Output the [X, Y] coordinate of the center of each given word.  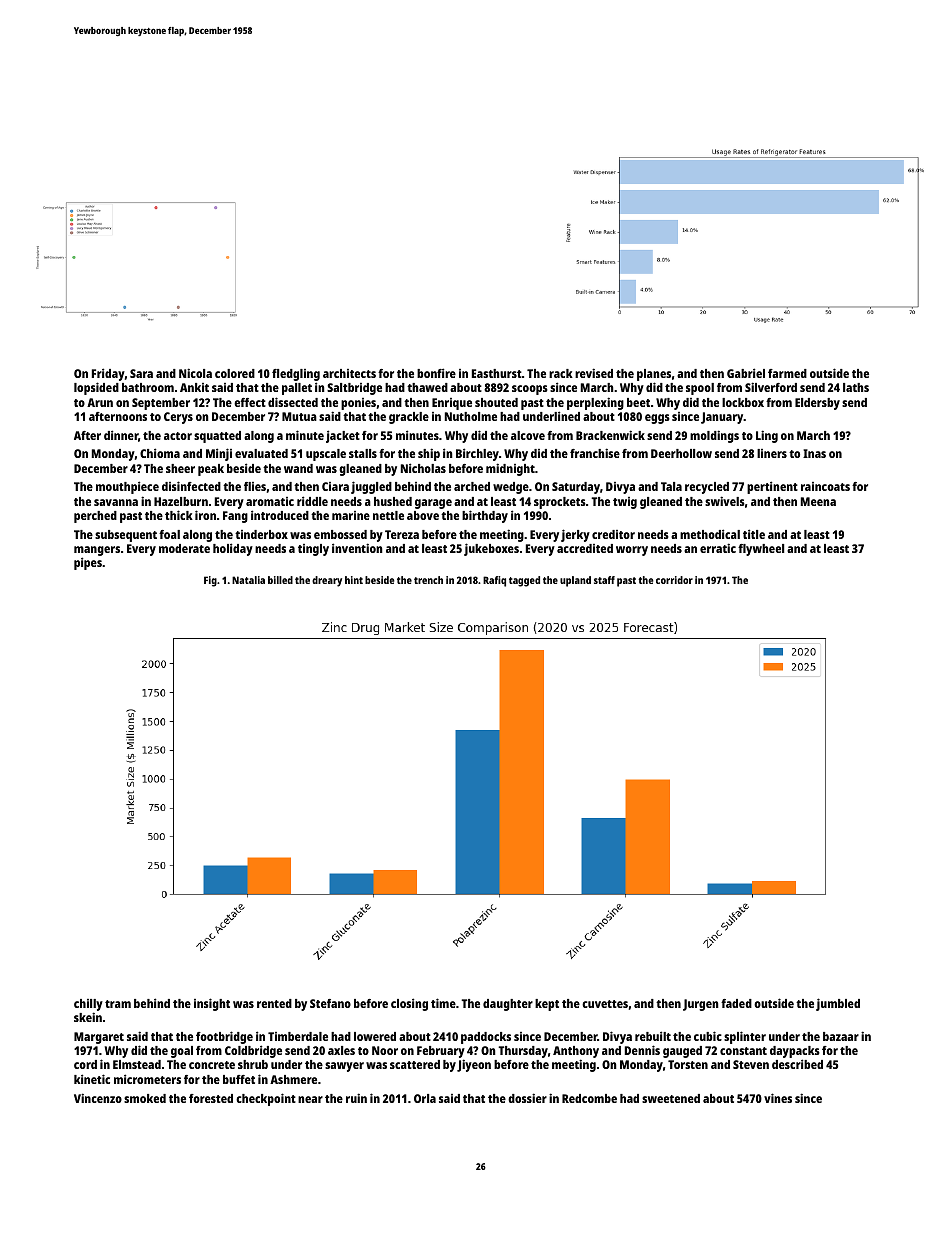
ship [429, 454]
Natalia [248, 580]
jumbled [838, 1004]
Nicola [195, 373]
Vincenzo [98, 1098]
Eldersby [817, 404]
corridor [674, 580]
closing [409, 1004]
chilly [88, 1005]
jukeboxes [491, 549]
